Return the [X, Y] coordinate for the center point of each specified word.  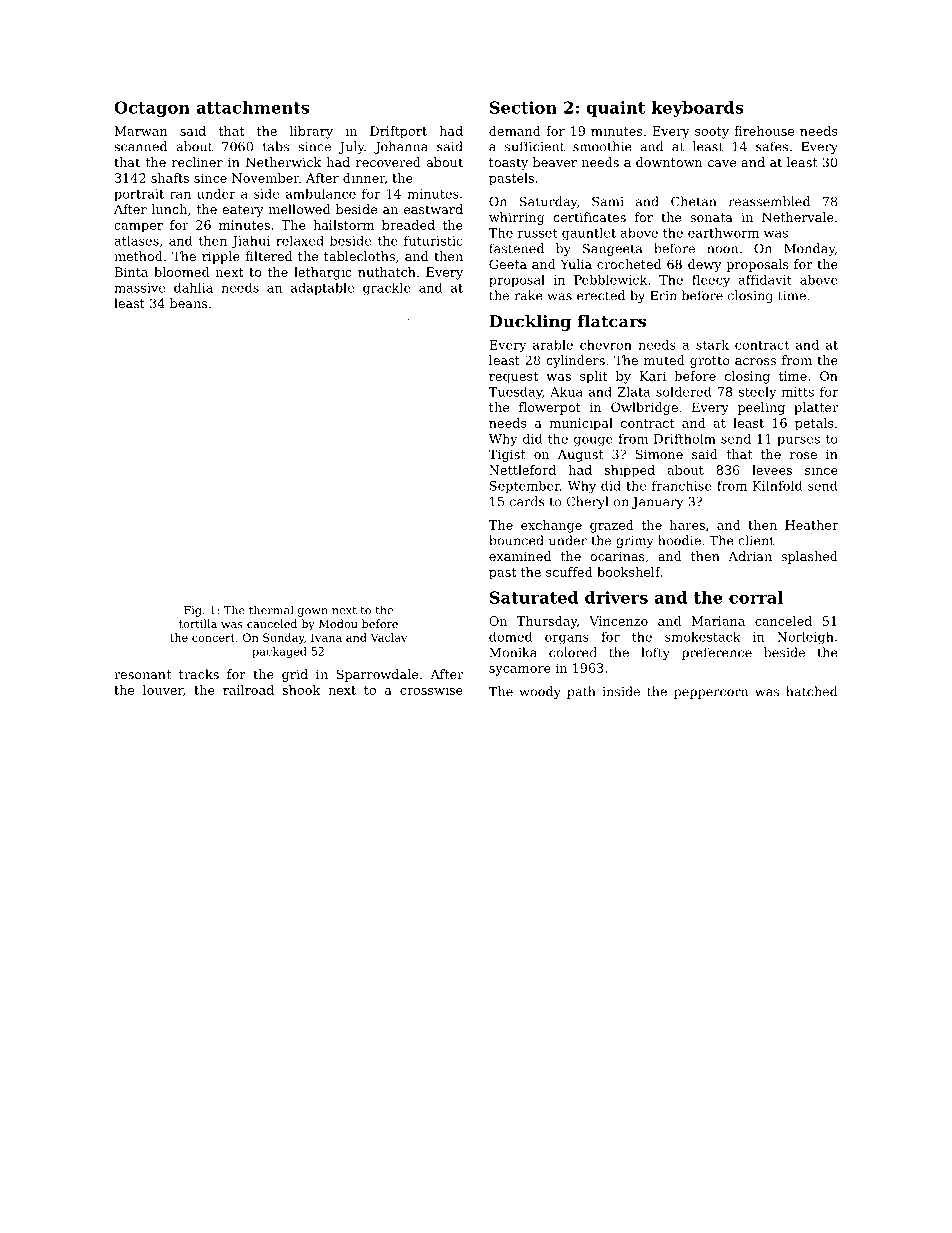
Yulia [576, 264]
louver [163, 690]
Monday [809, 249]
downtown [669, 162]
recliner [197, 162]
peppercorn [711, 694]
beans [188, 303]
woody [540, 692]
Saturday [548, 202]
